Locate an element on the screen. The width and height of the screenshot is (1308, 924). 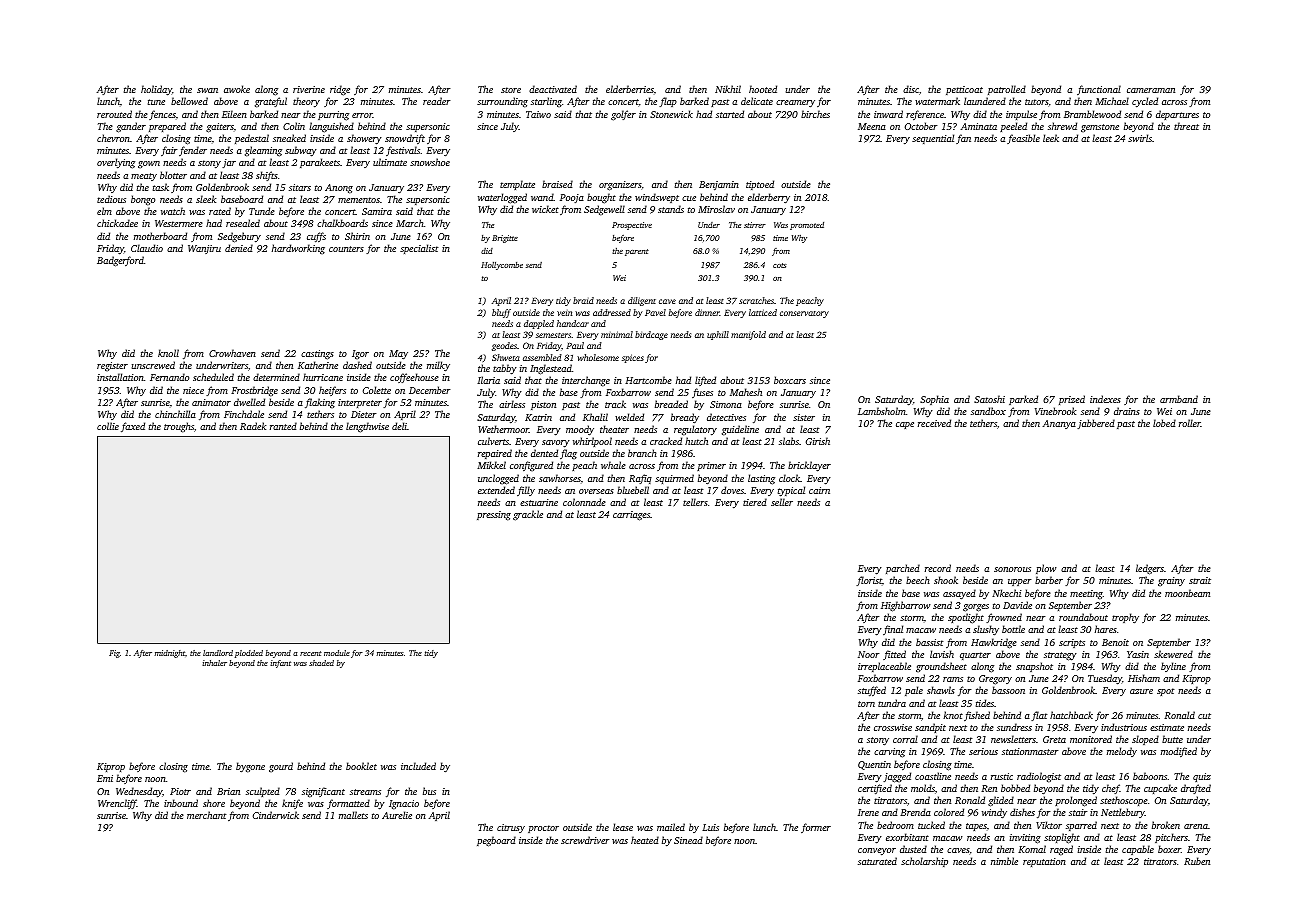
carriages is located at coordinates (631, 516).
